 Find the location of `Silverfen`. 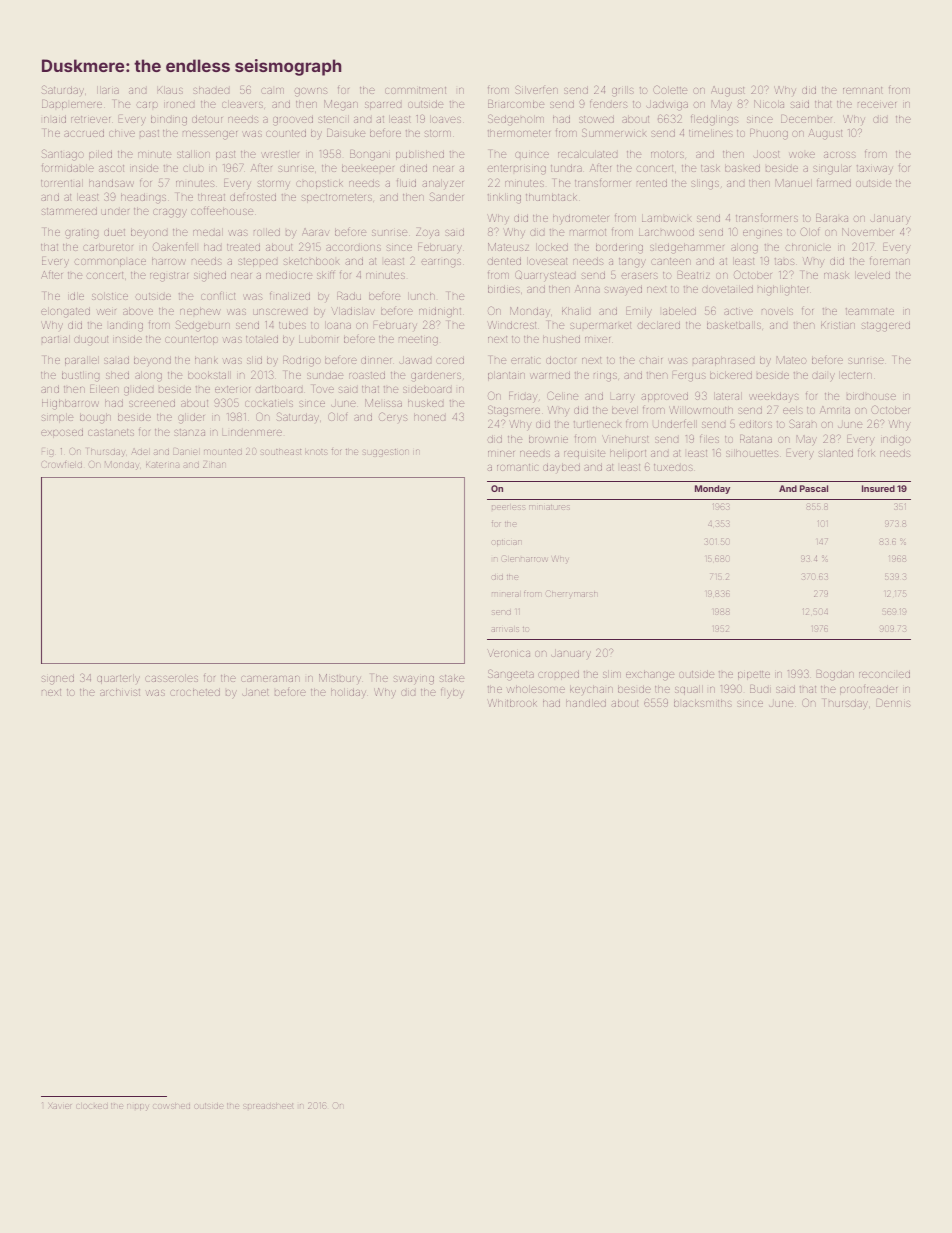

Silverfen is located at coordinates (536, 89).
